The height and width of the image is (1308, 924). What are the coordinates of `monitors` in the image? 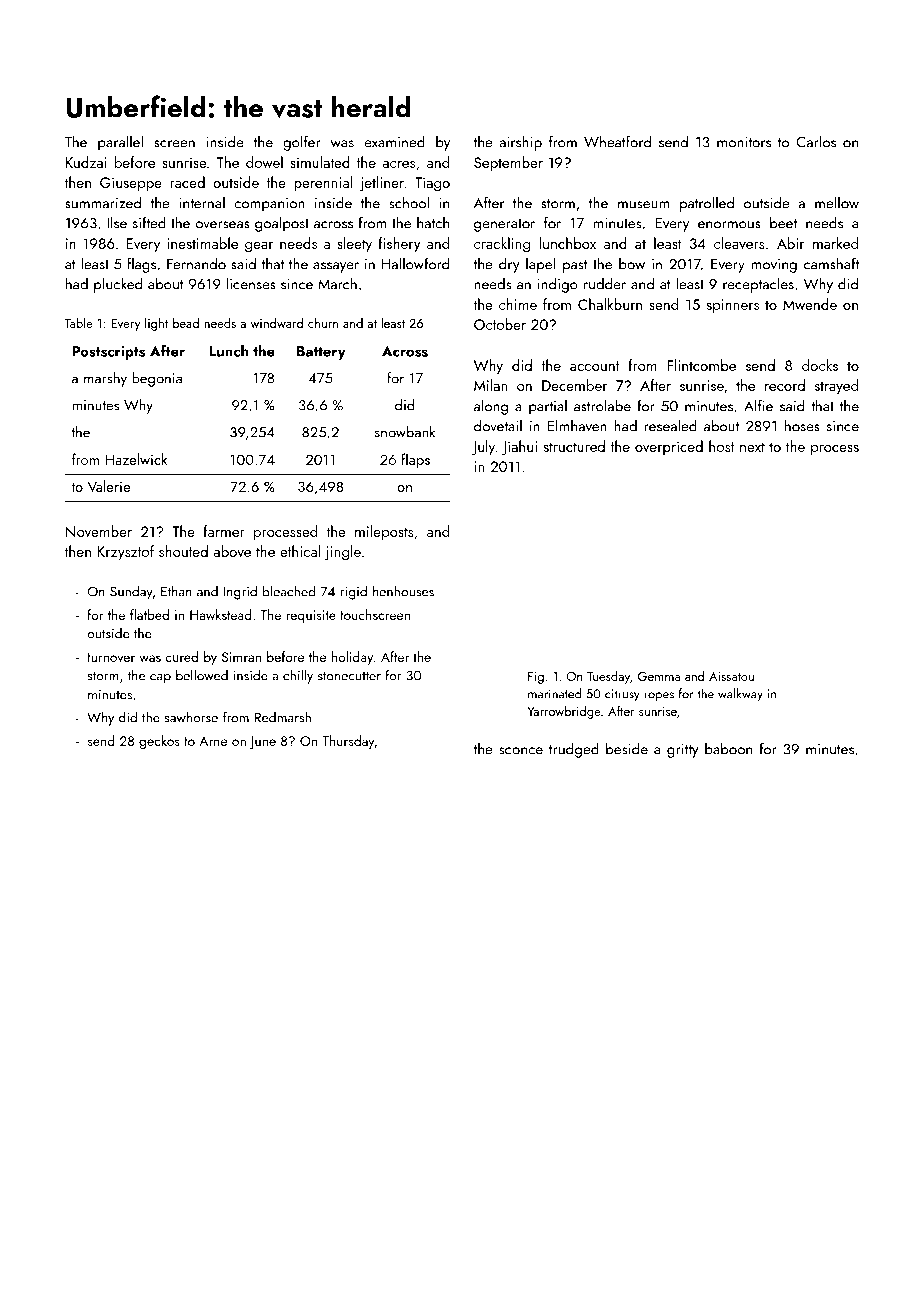 It's located at (744, 142).
